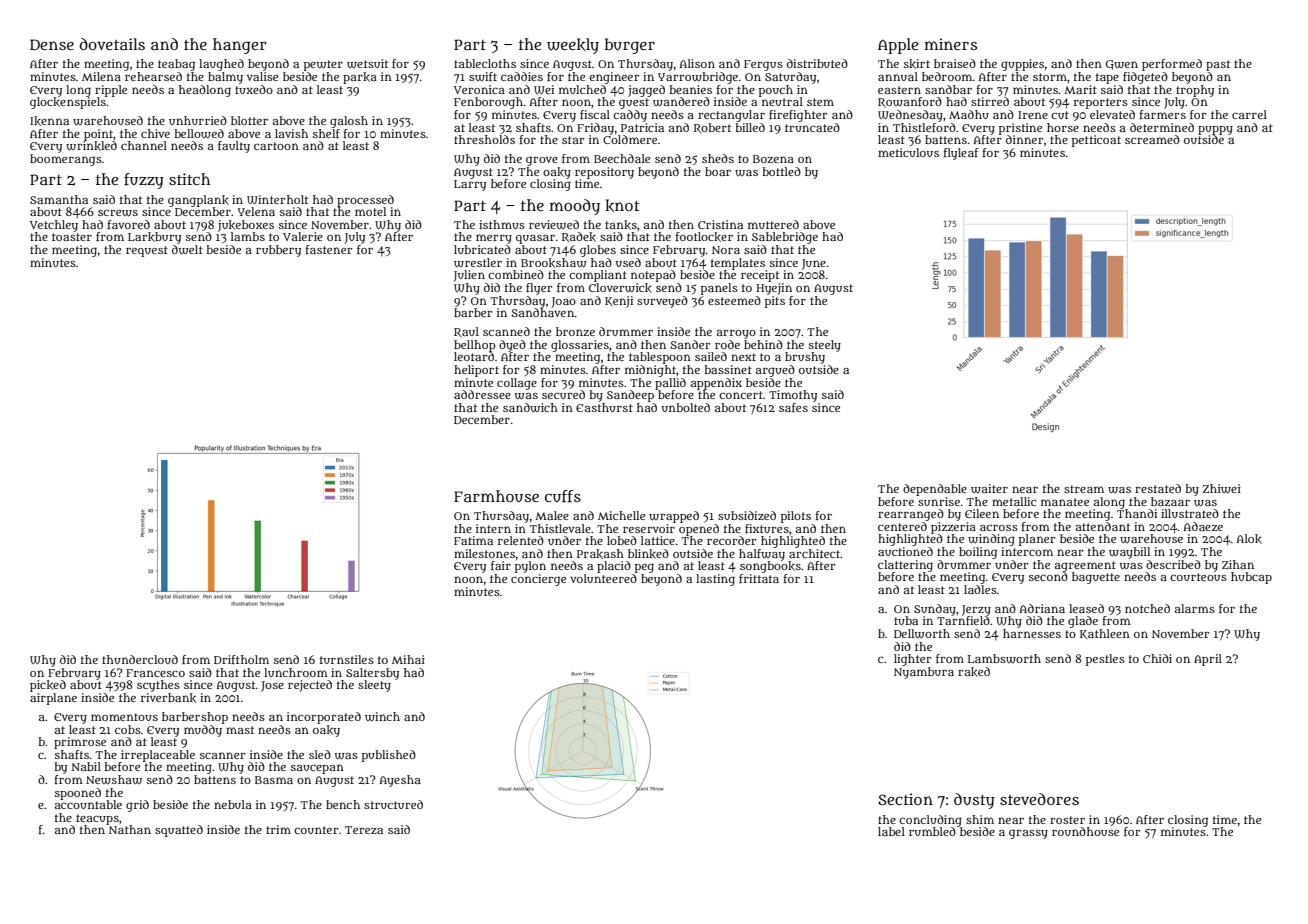 This screenshot has width=1308, height=924. Describe the element at coordinates (598, 276) in the screenshot. I see `compliant` at that location.
